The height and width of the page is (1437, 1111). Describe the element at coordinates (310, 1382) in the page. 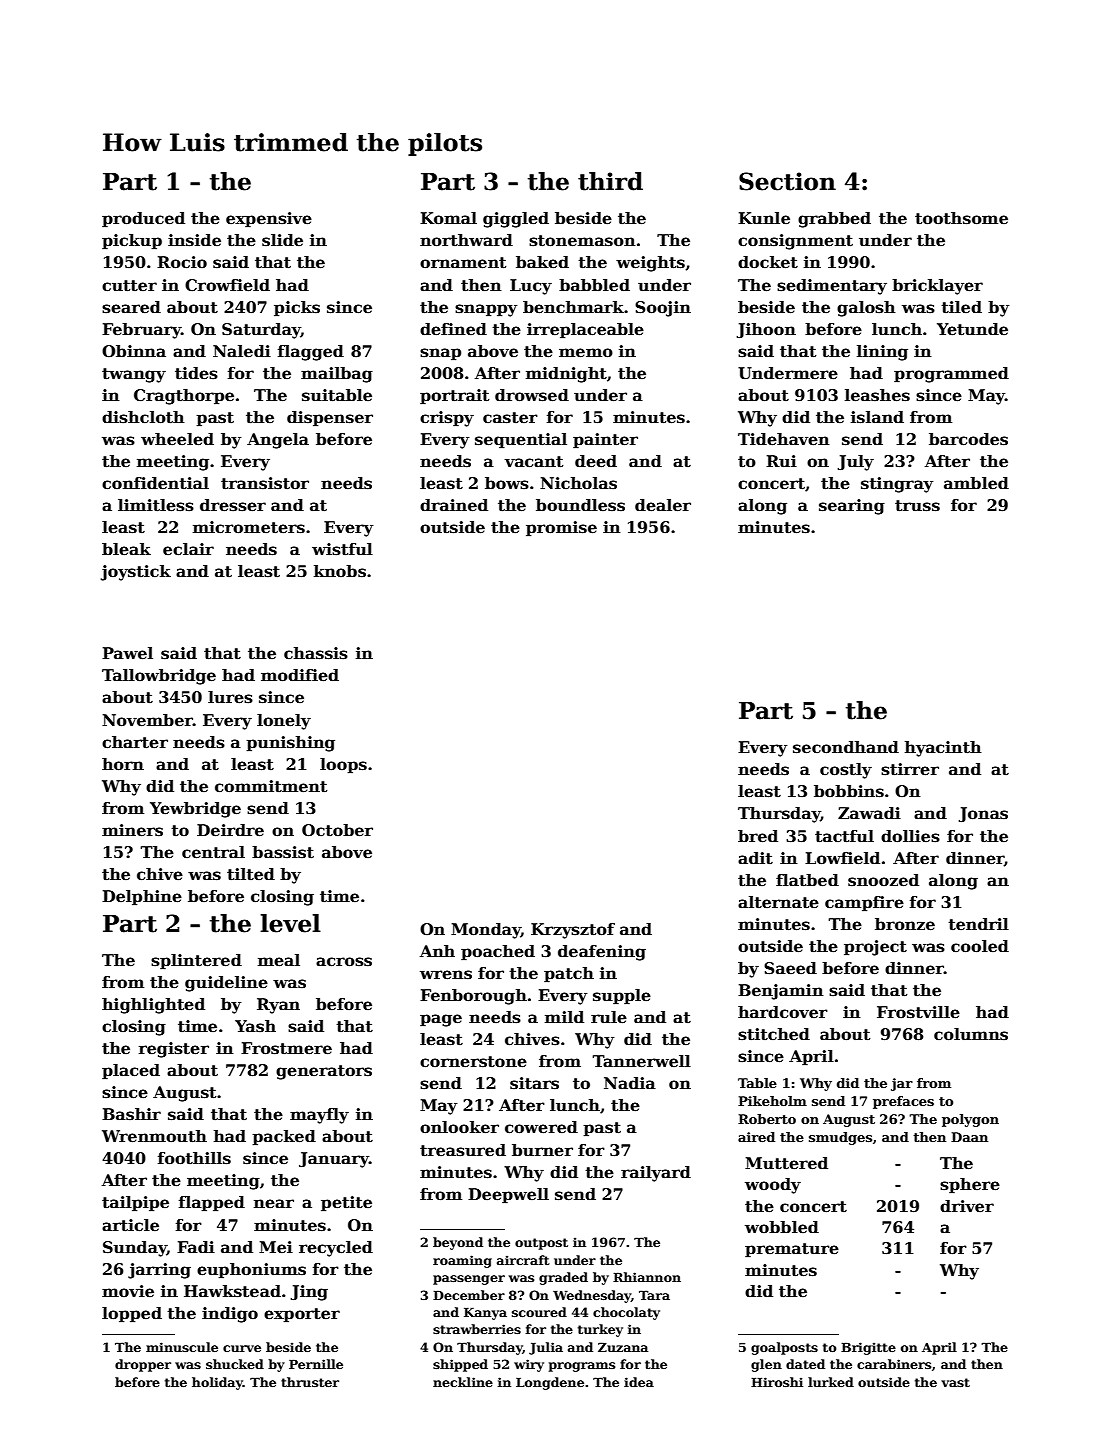

I see `thruster` at that location.
